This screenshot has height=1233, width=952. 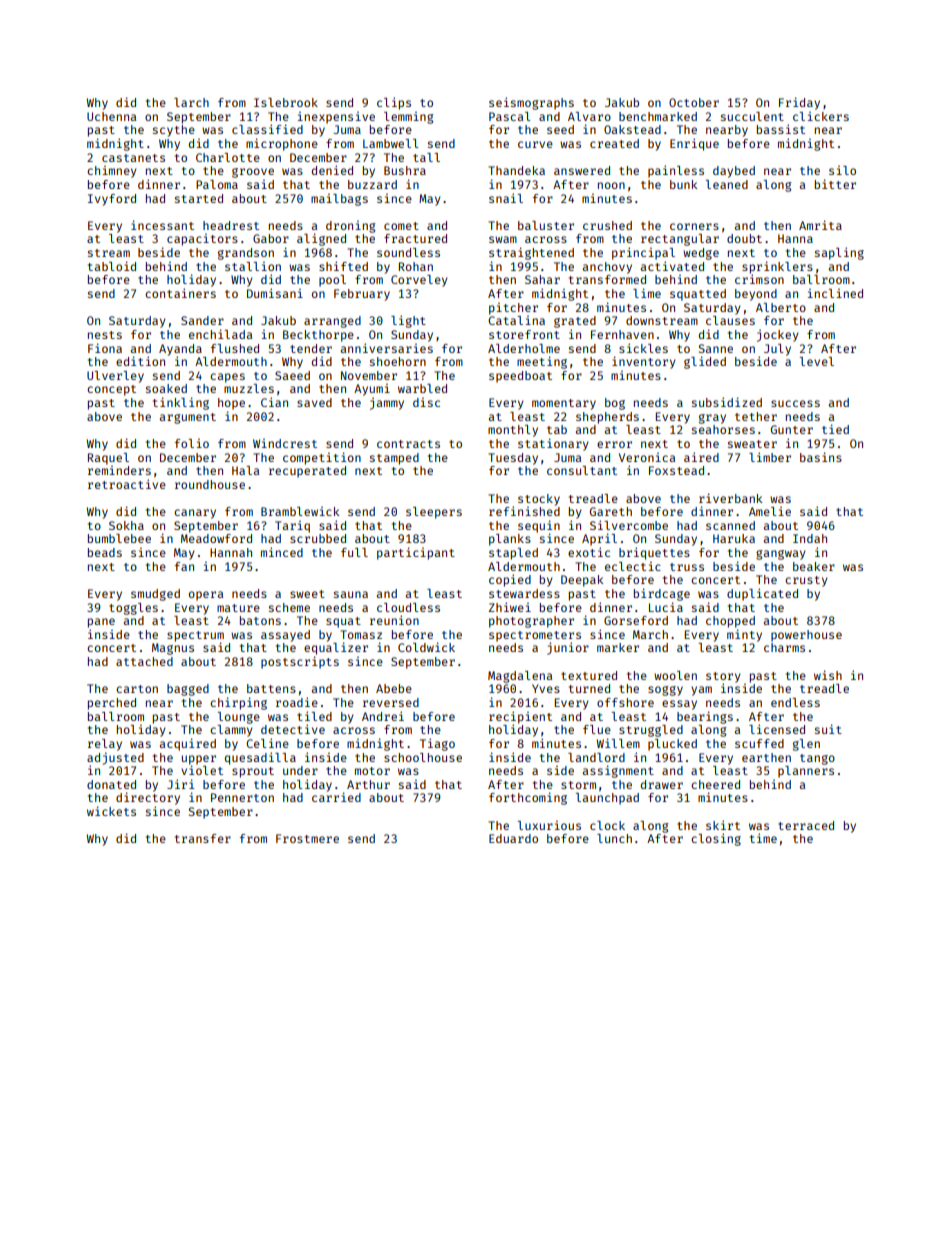 What do you see at coordinates (111, 811) in the screenshot?
I see `wickets` at bounding box center [111, 811].
